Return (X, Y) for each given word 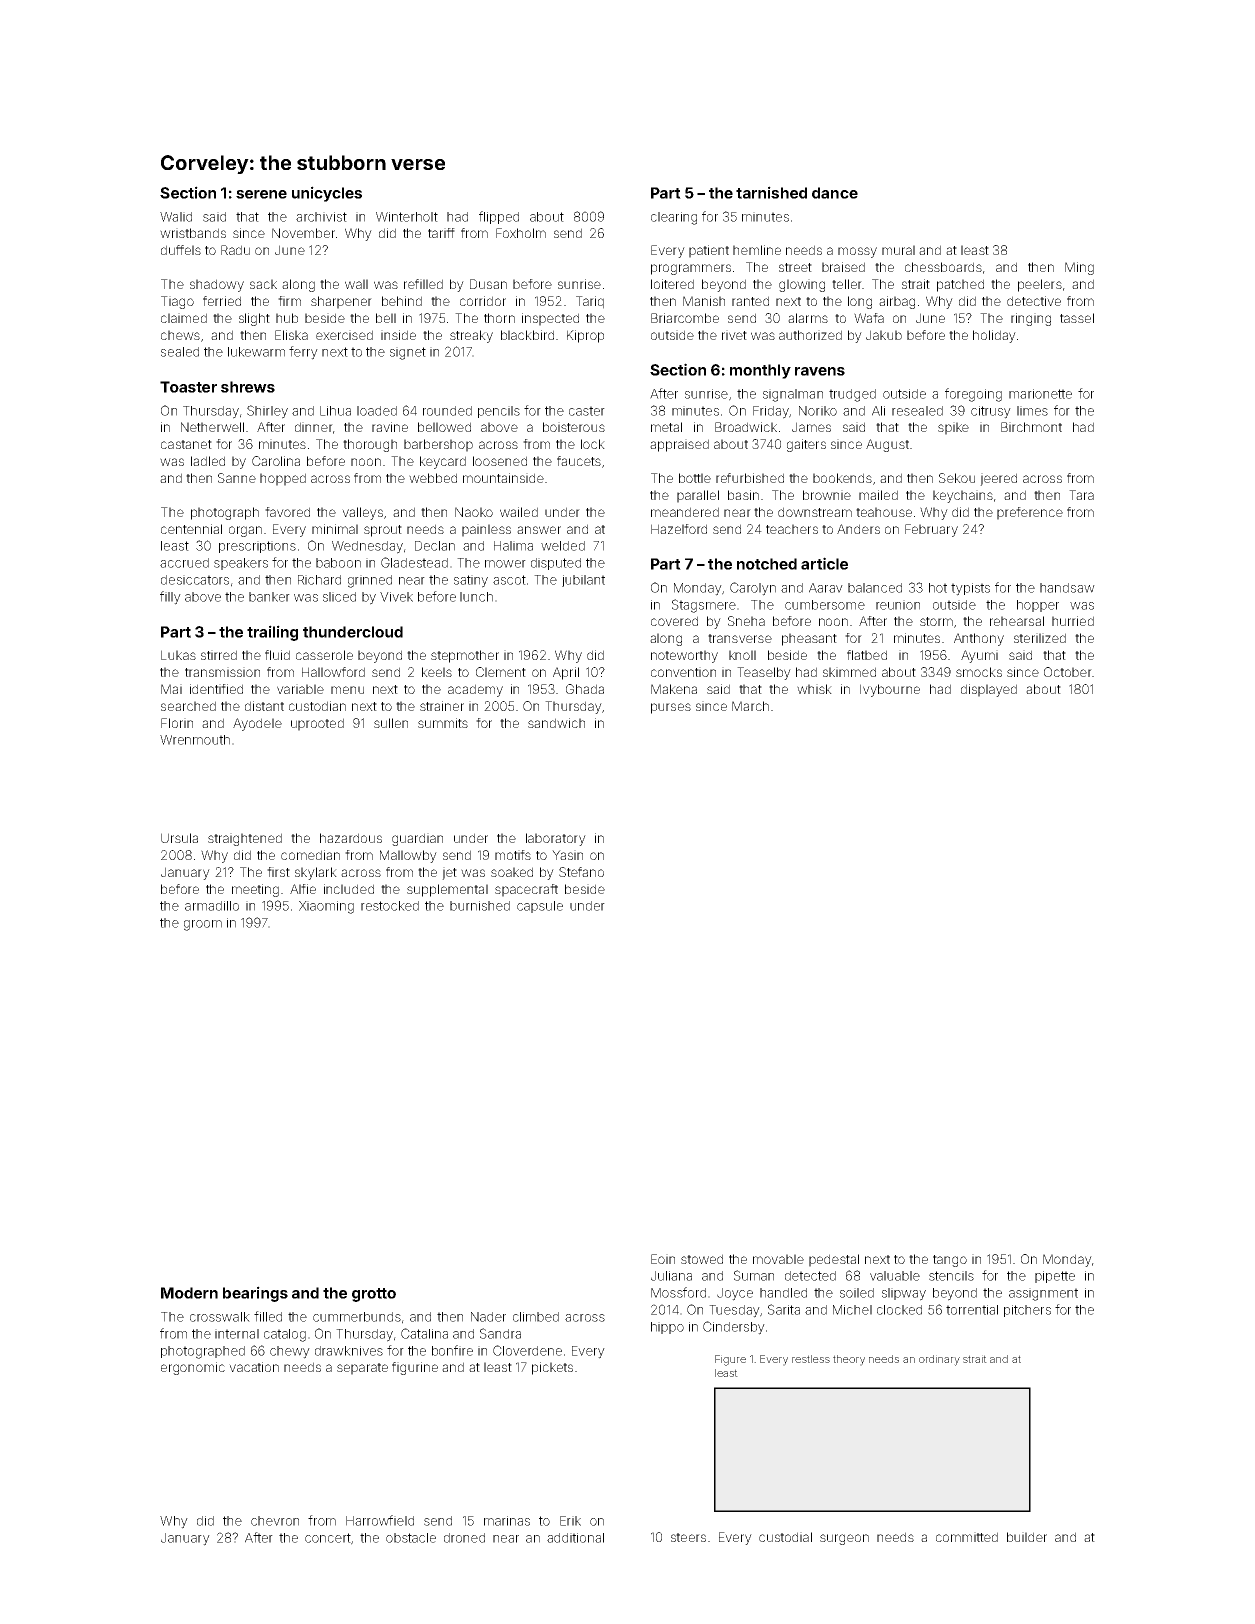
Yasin (567, 855)
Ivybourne (890, 690)
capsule (540, 907)
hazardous (351, 838)
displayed (989, 690)
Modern (189, 1293)
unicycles (327, 194)
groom (203, 925)
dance (835, 193)
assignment (1043, 1294)
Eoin (663, 1259)
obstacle (411, 1538)
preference (1030, 513)
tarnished (771, 192)
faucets (579, 461)
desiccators (195, 580)
